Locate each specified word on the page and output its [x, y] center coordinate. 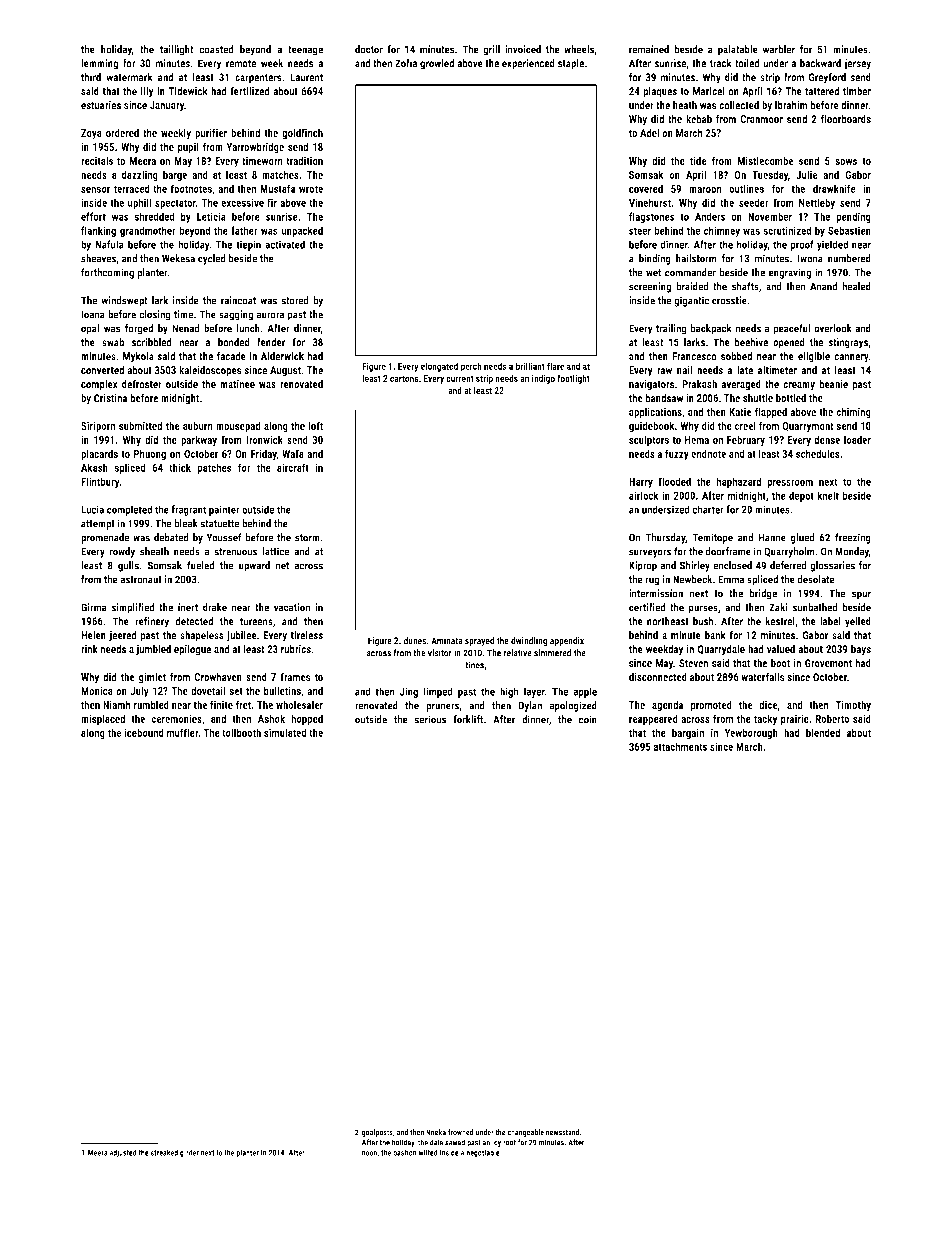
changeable [525, 1133]
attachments [680, 746]
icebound [144, 732]
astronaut [141, 580]
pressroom [790, 483]
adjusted [123, 1153]
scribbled [152, 342]
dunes [415, 641]
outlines [746, 188]
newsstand [563, 1132]
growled [437, 64]
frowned [461, 1132]
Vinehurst [650, 202]
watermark [129, 77]
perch [471, 367]
